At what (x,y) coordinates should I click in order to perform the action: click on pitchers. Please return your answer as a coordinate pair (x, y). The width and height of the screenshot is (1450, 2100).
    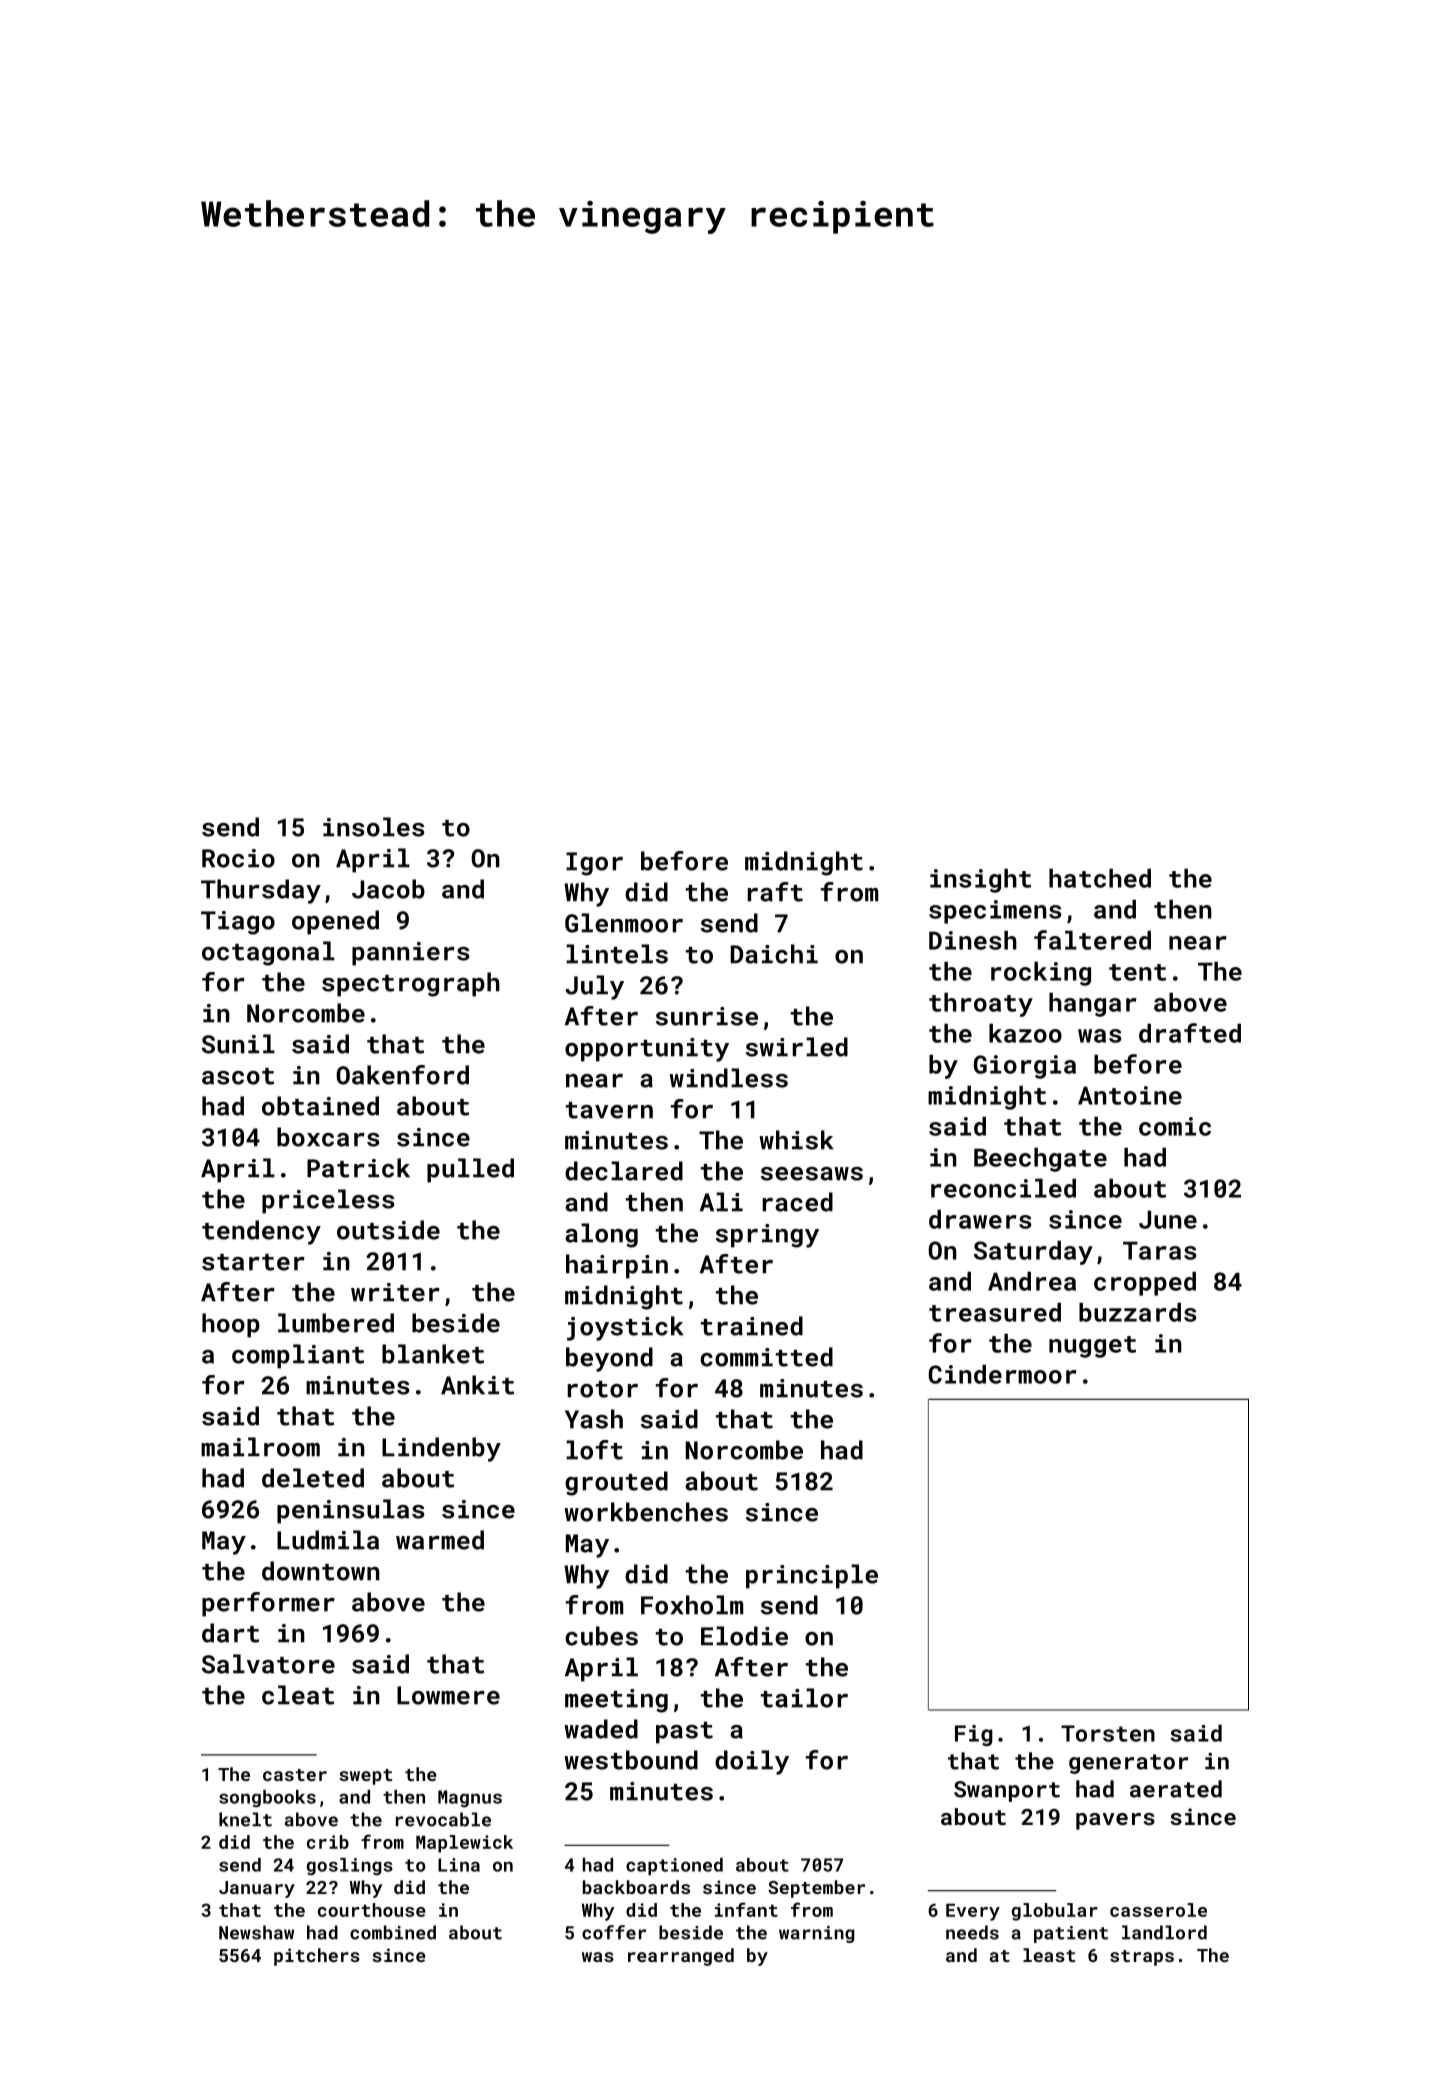
    Looking at the image, I should click on (317, 1957).
